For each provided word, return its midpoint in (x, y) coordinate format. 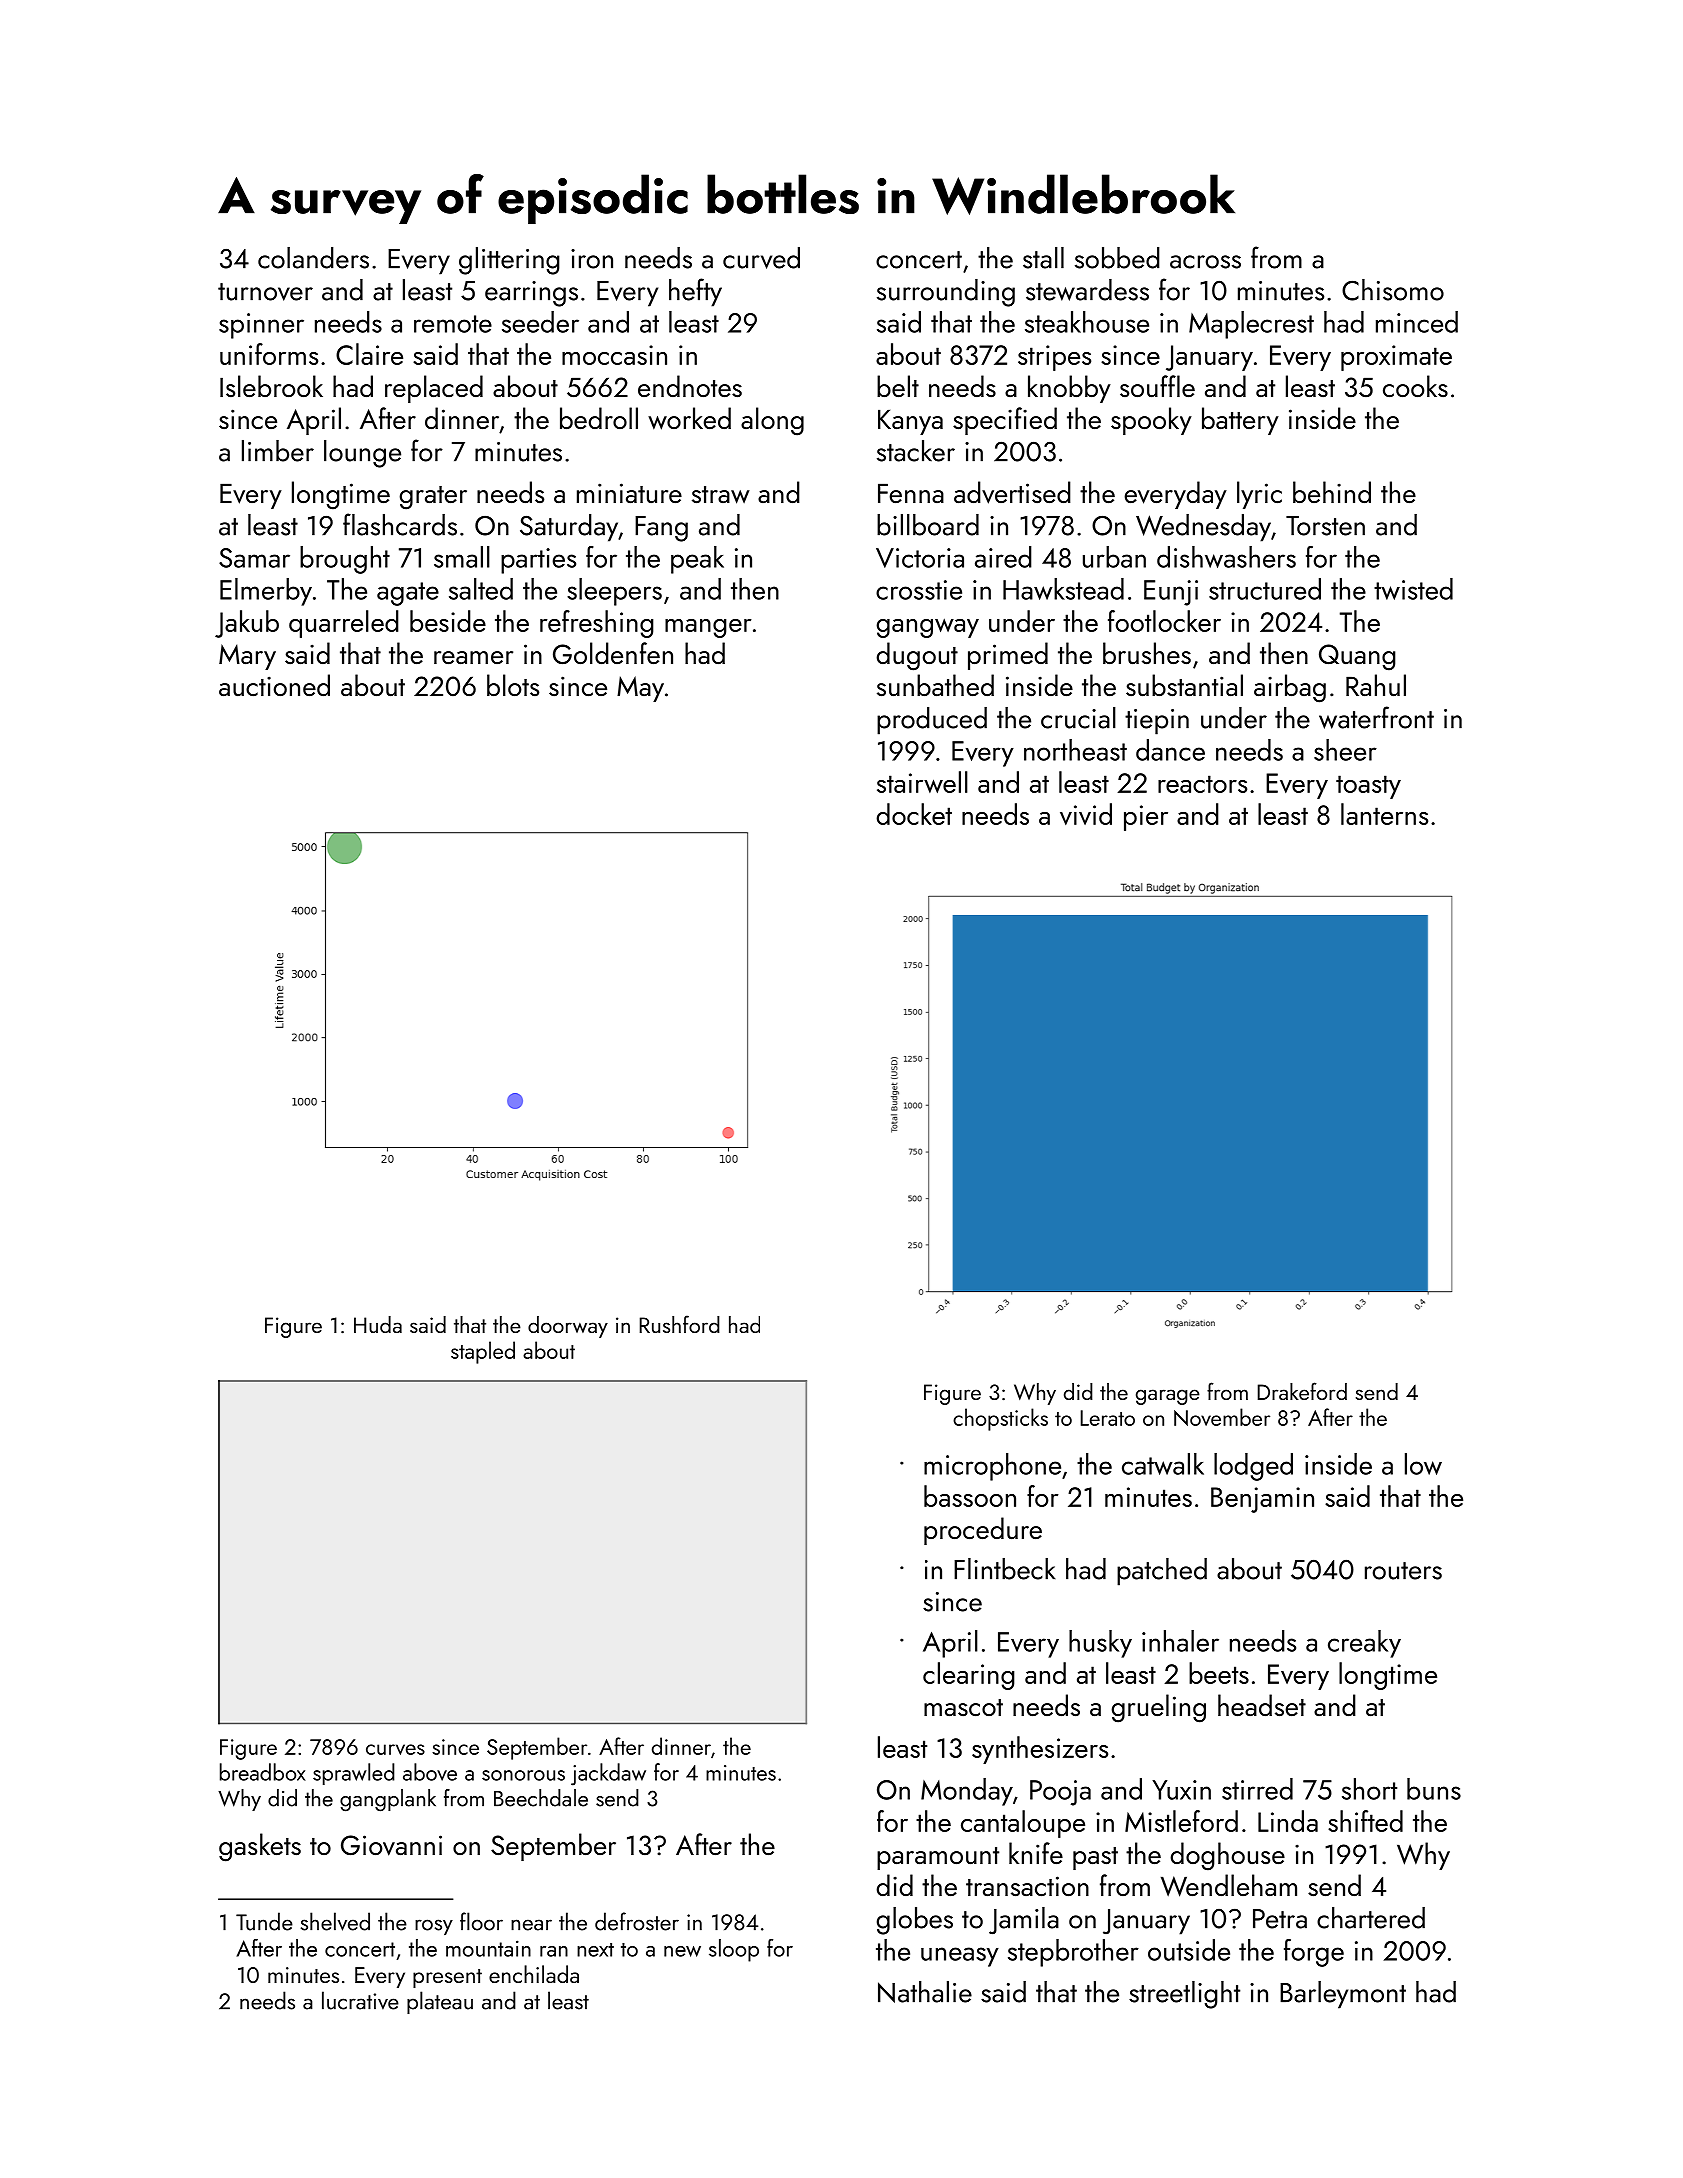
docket (914, 814)
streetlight (1184, 1995)
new (682, 1951)
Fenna (911, 493)
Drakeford (1302, 1391)
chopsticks (1000, 1419)
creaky (1364, 1644)
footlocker (1164, 621)
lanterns (1384, 814)
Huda (378, 1324)
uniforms (269, 354)
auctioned (274, 685)
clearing (969, 1676)
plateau (440, 2002)
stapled (483, 1352)
